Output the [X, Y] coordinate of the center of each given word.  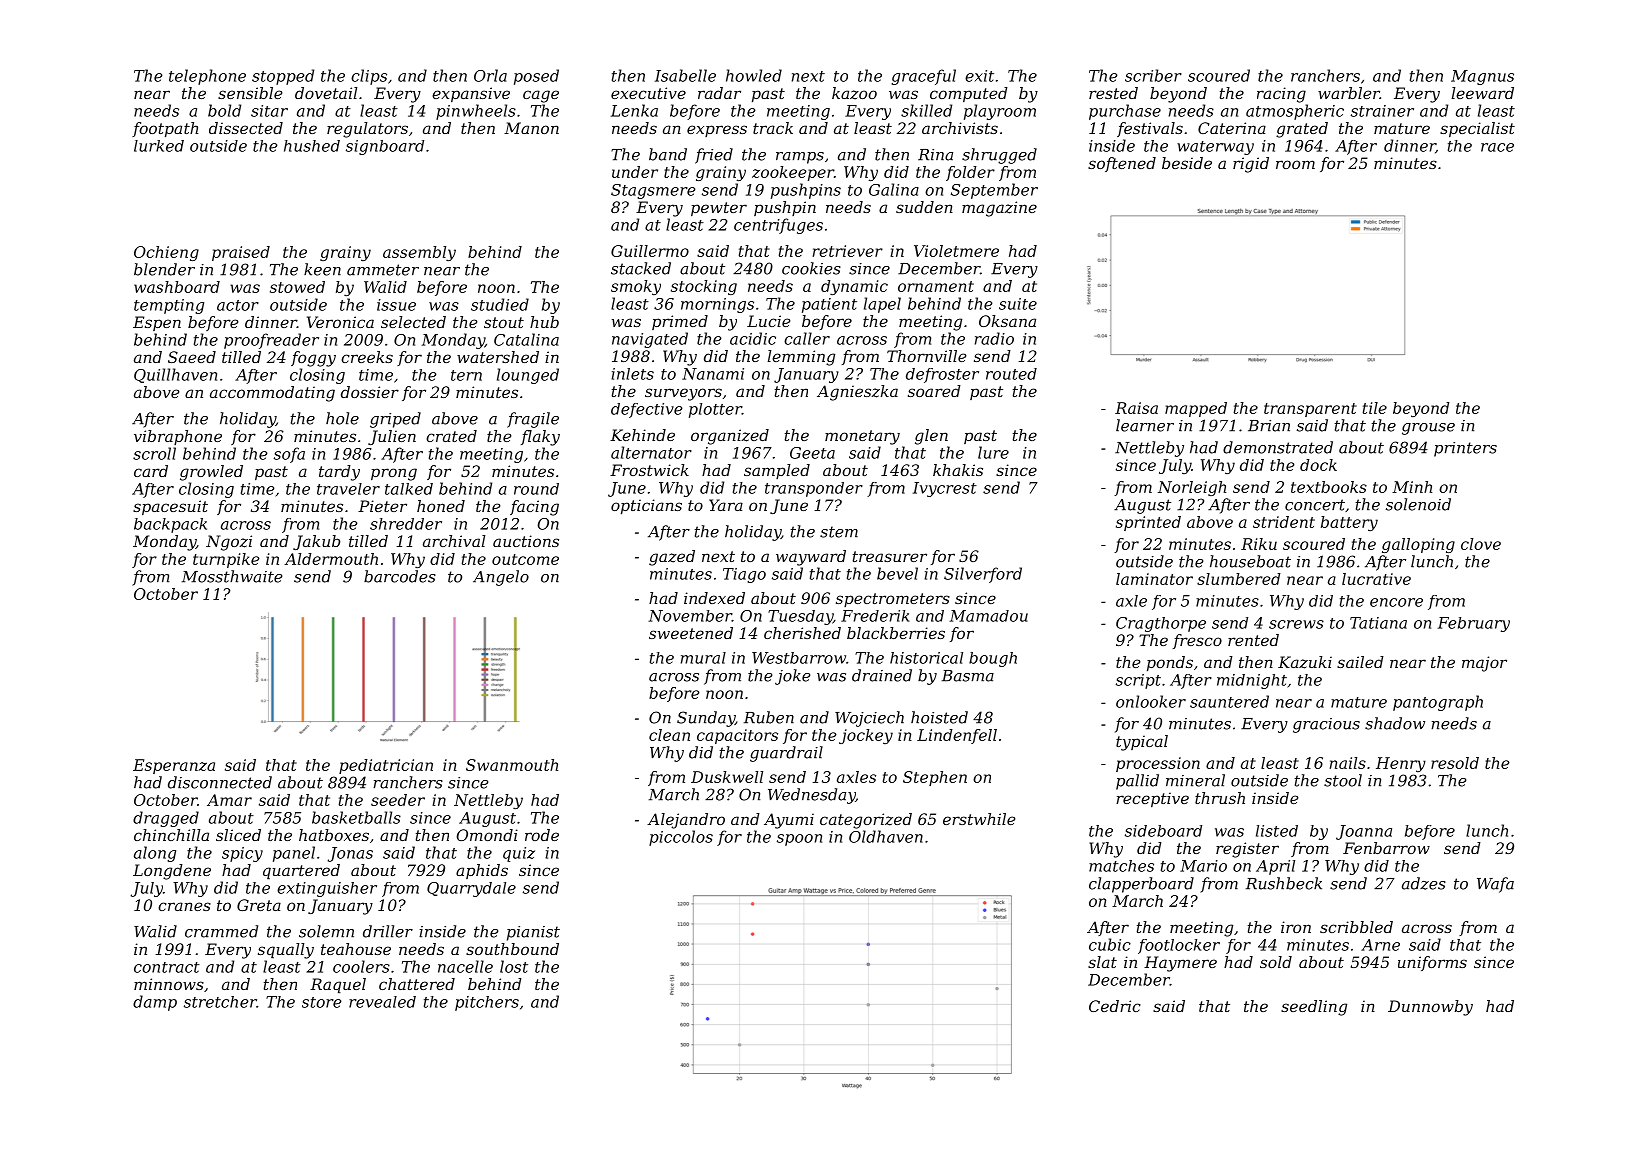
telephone [207, 77]
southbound [512, 949]
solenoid [1418, 504]
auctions [526, 541]
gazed [672, 558]
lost [514, 966]
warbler [1349, 93]
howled [754, 75]
